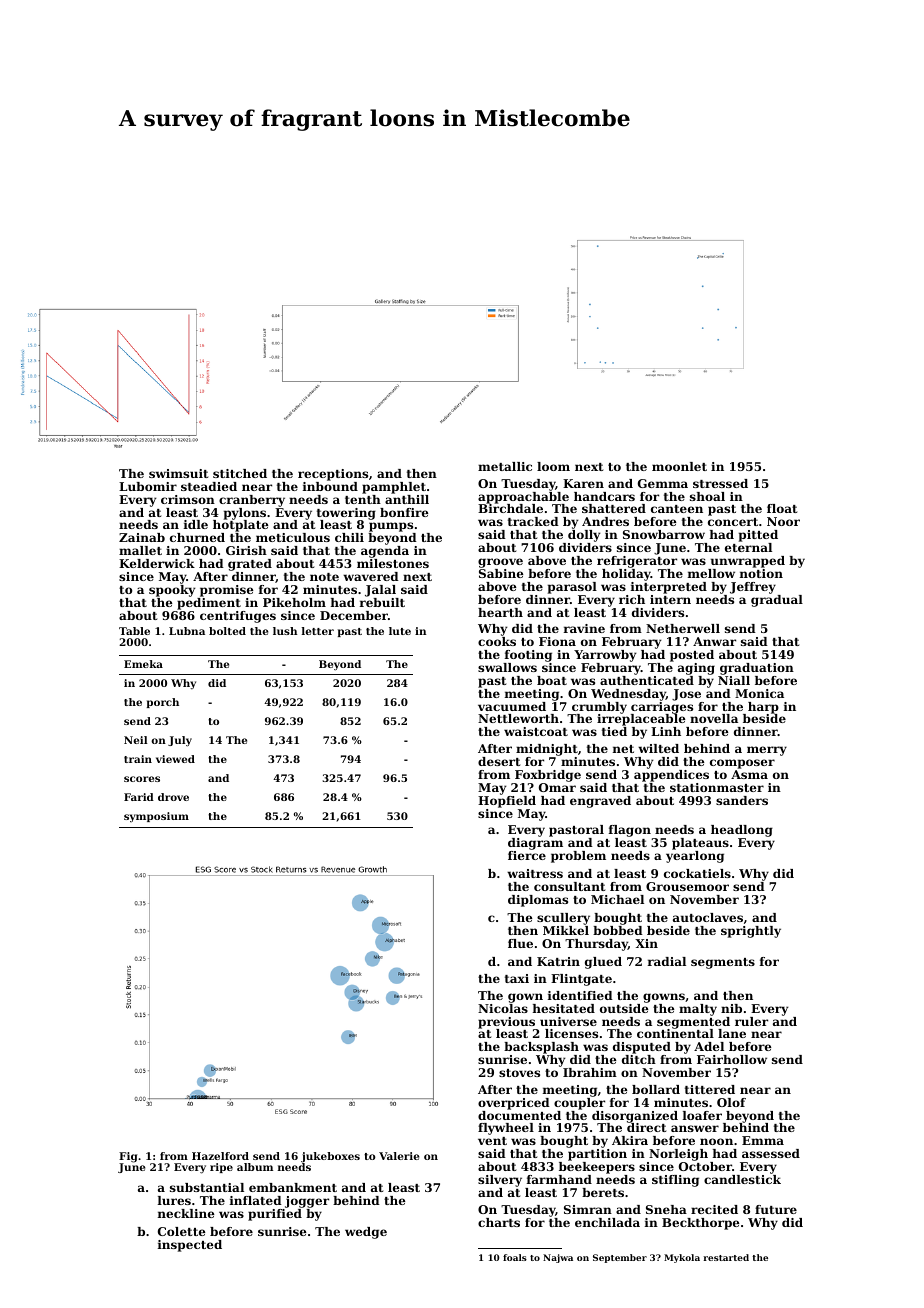 Image resolution: width=924 pixels, height=1308 pixels. Describe the element at coordinates (720, 483) in the page. I see `stressed` at that location.
